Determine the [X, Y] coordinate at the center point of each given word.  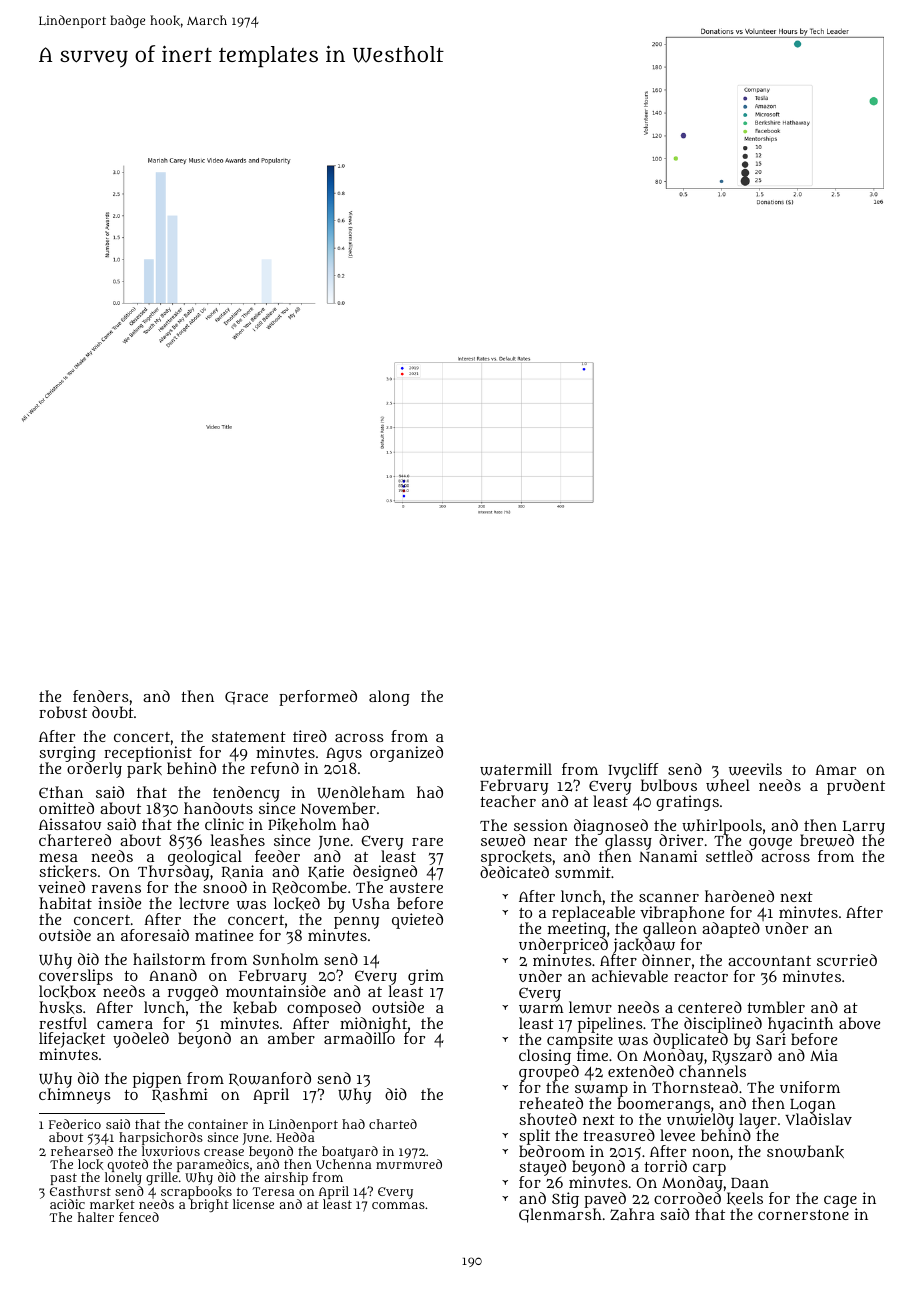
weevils [755, 769]
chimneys [75, 1096]
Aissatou [70, 824]
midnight [374, 1025]
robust [63, 712]
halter [96, 1217]
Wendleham [361, 792]
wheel [728, 785]
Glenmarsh [560, 1216]
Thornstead [695, 1087]
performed [318, 698]
